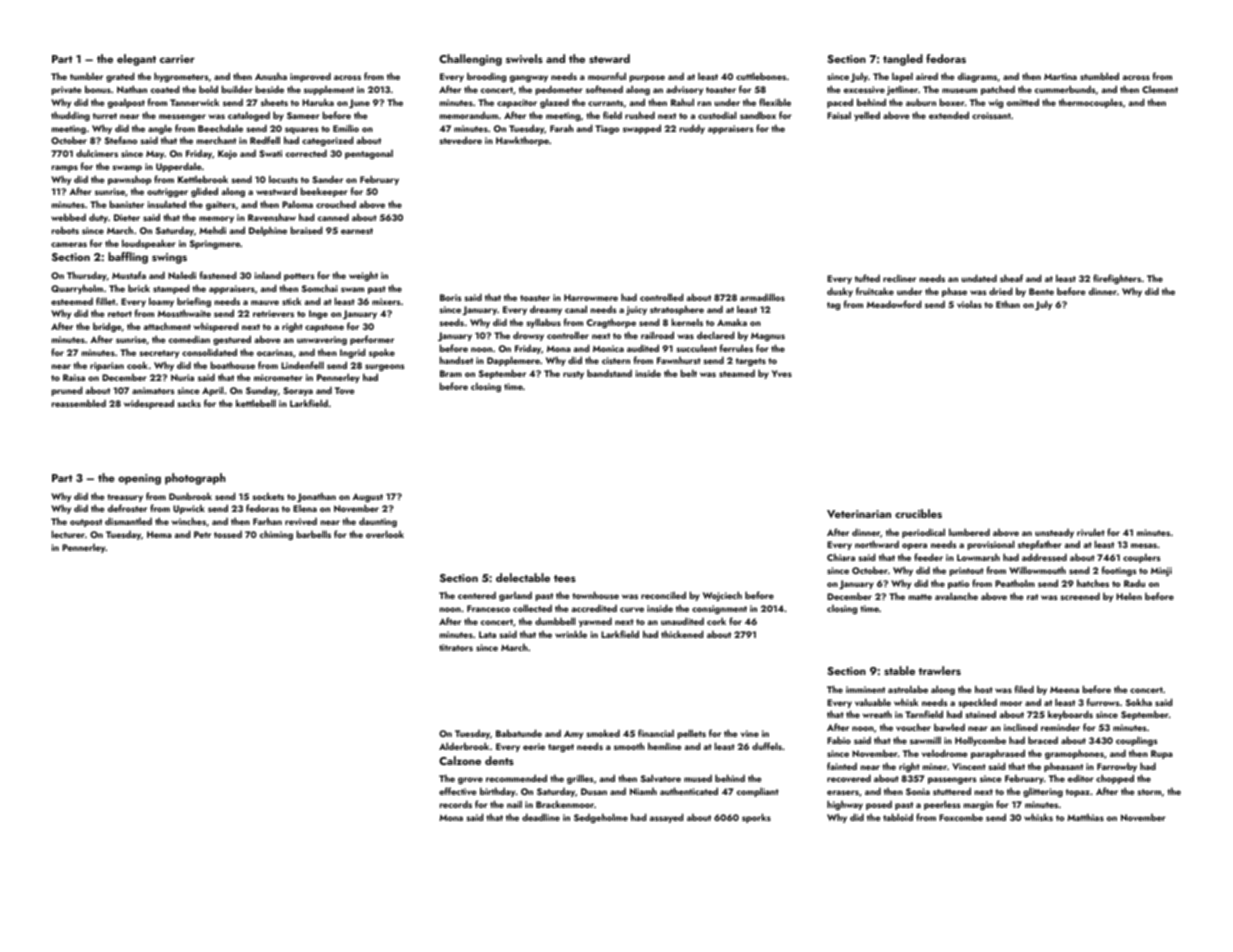 The width and height of the screenshot is (1233, 952). What do you see at coordinates (859, 514) in the screenshot?
I see `Veterinarian` at bounding box center [859, 514].
